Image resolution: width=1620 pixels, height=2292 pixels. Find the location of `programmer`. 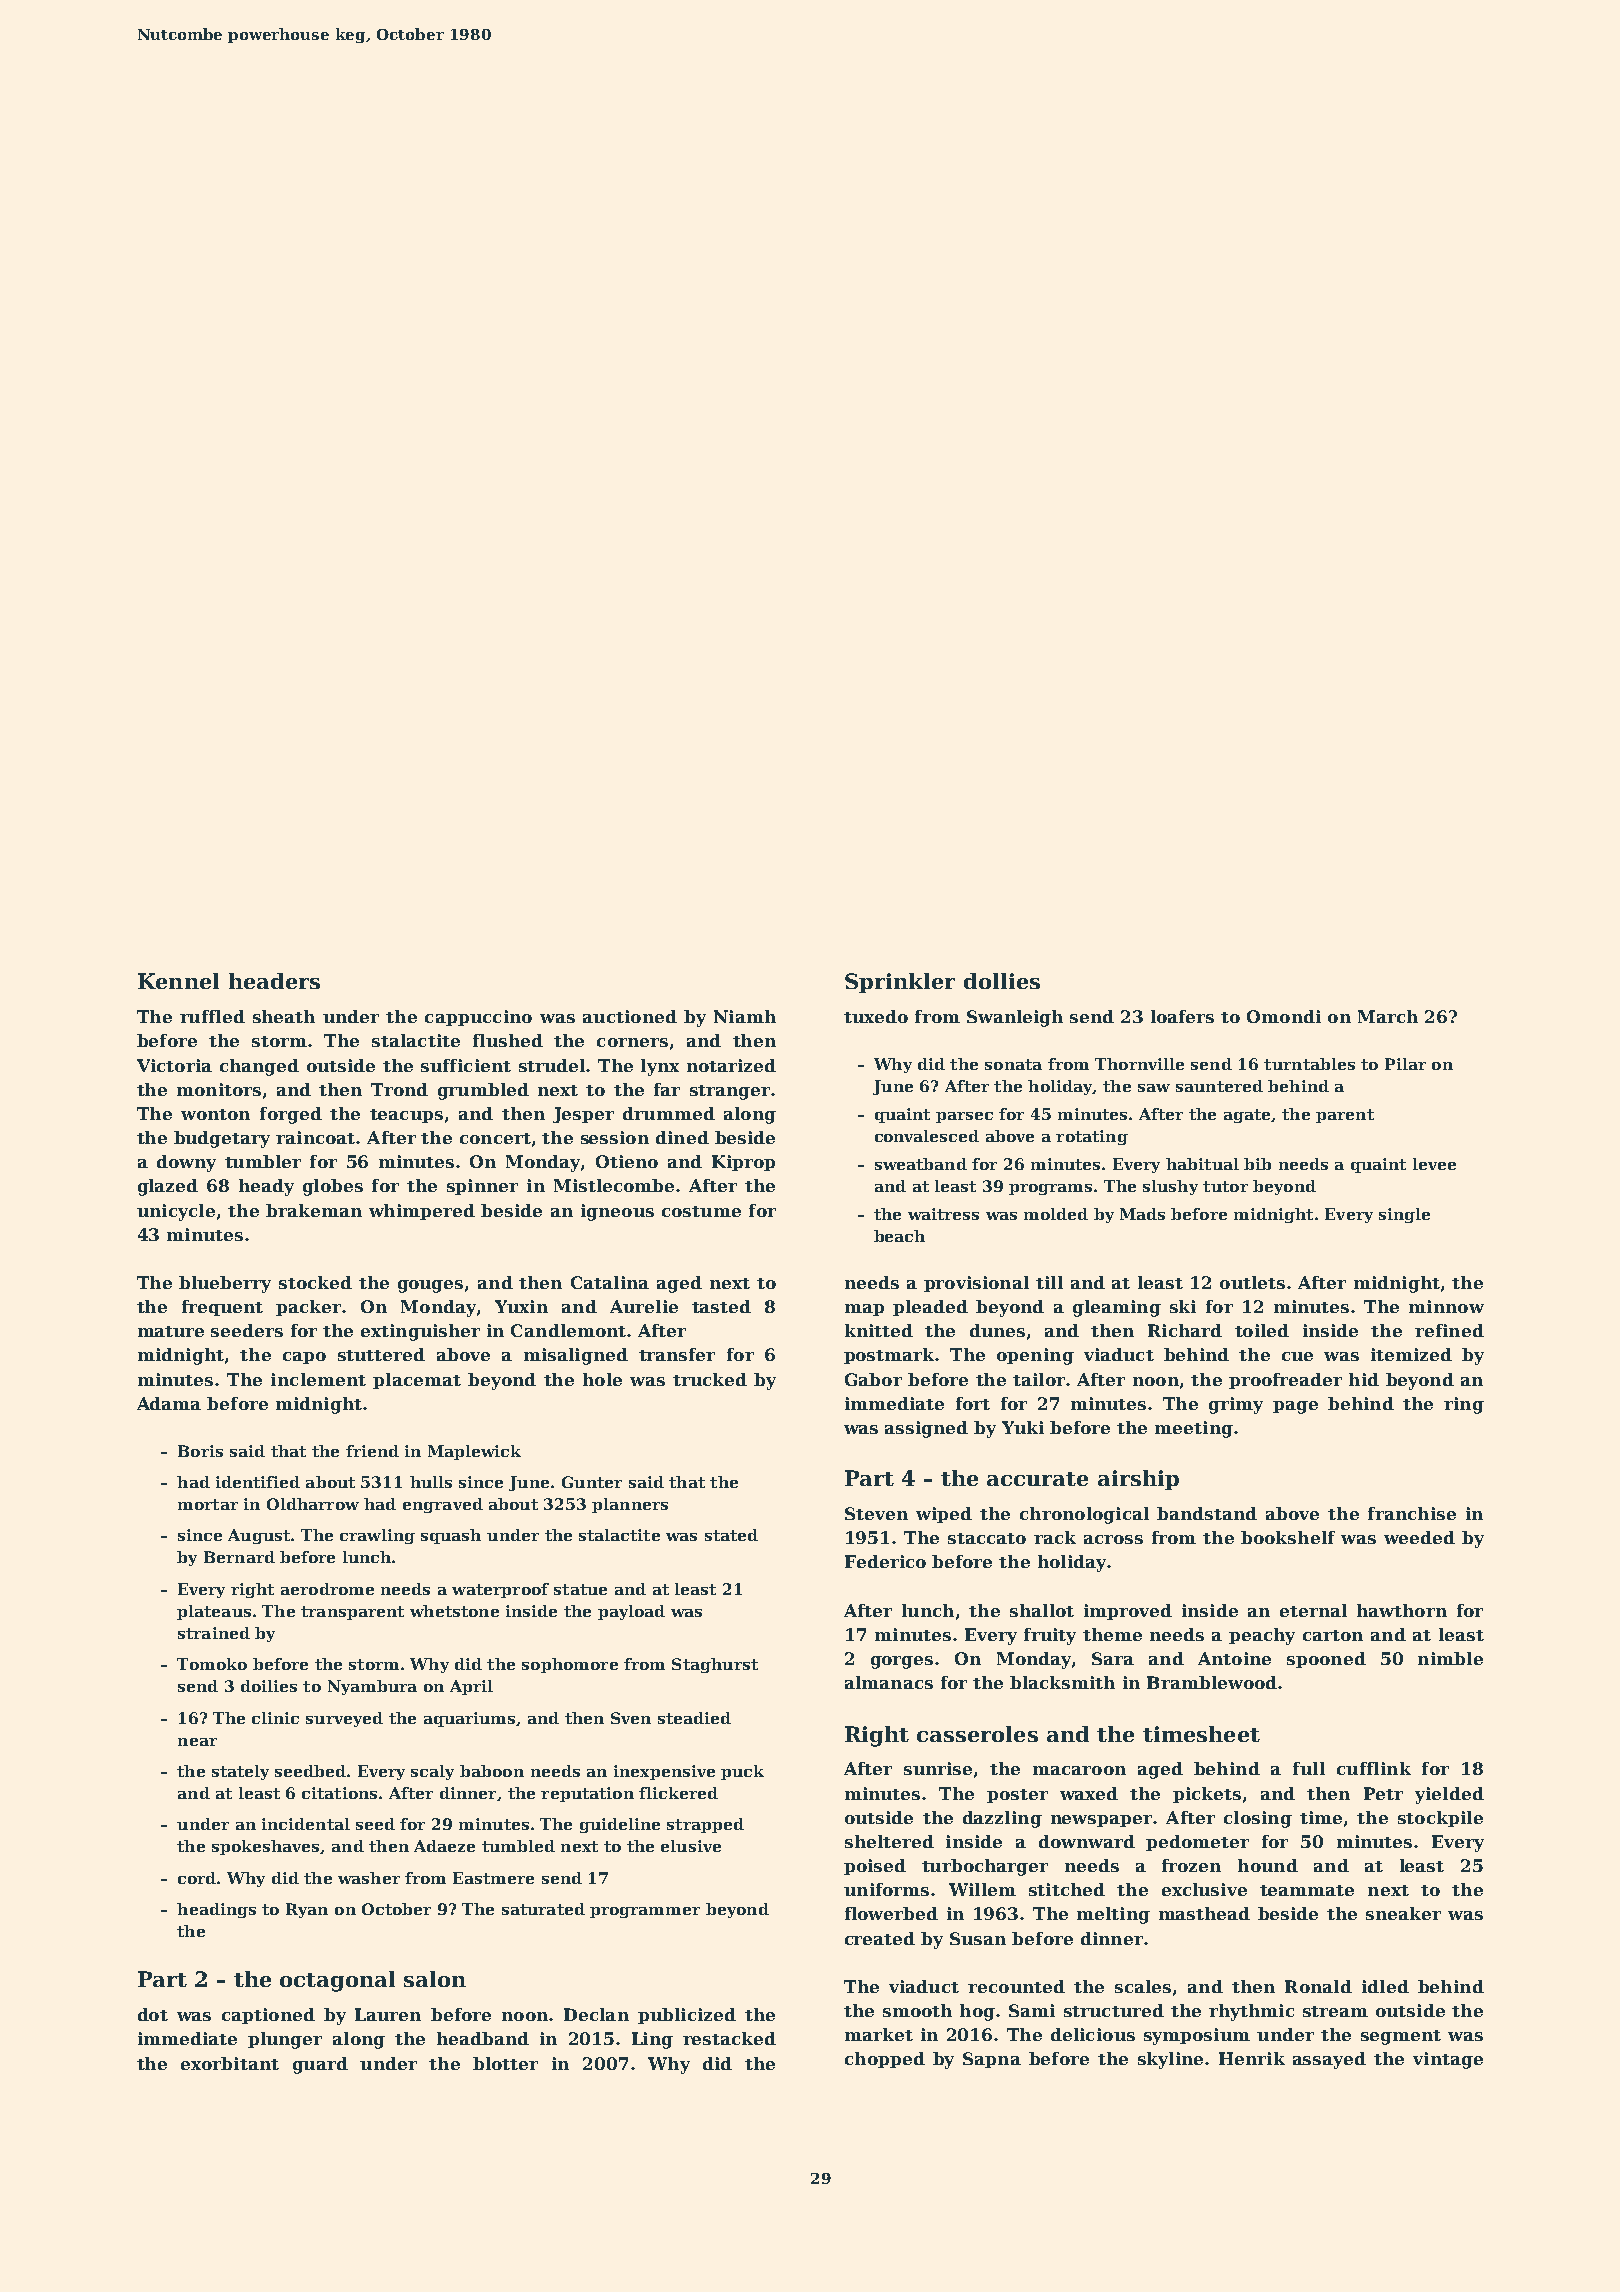

programmer is located at coordinates (645, 1912).
